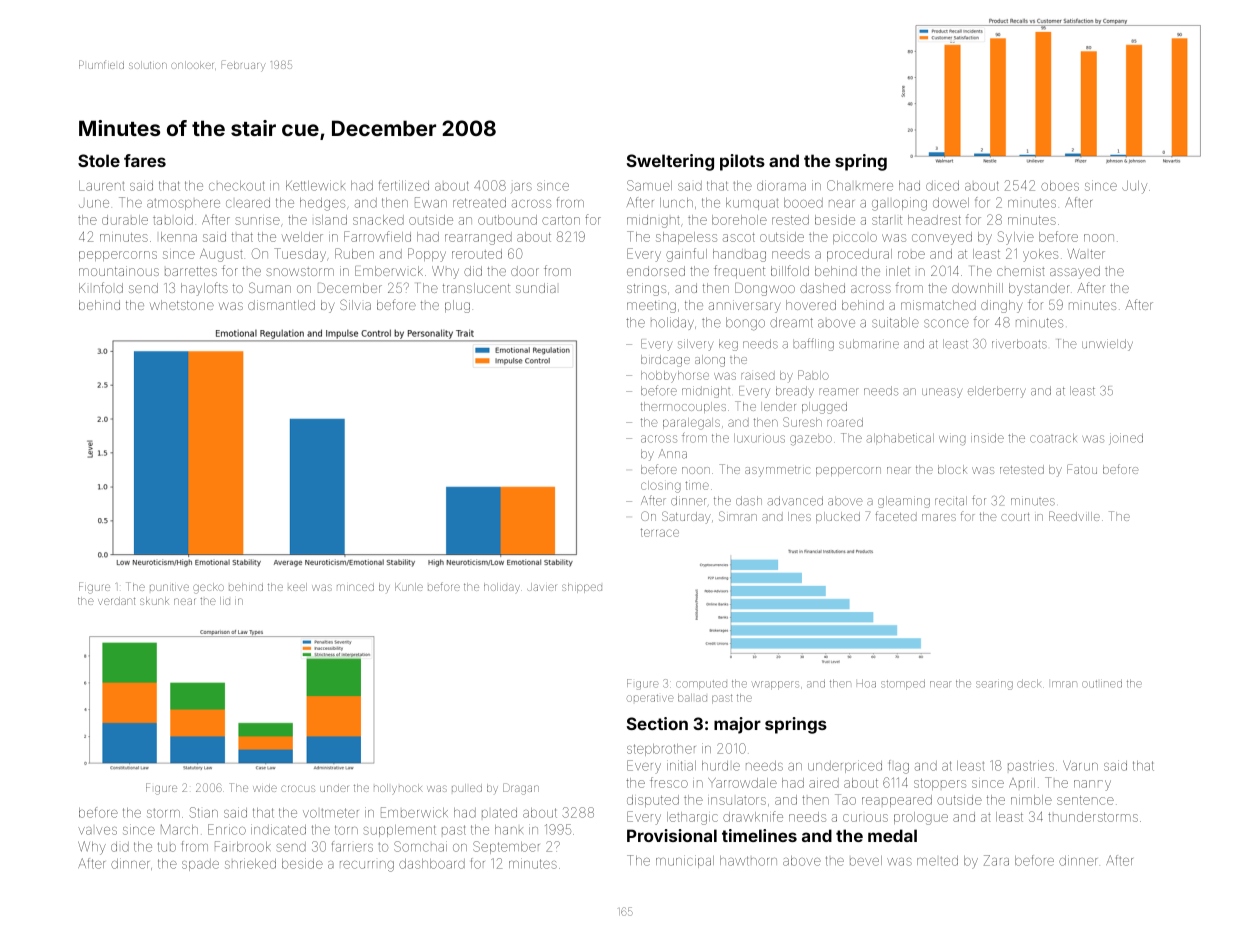  Describe the element at coordinates (409, 587) in the screenshot. I see `Kunle` at that location.
